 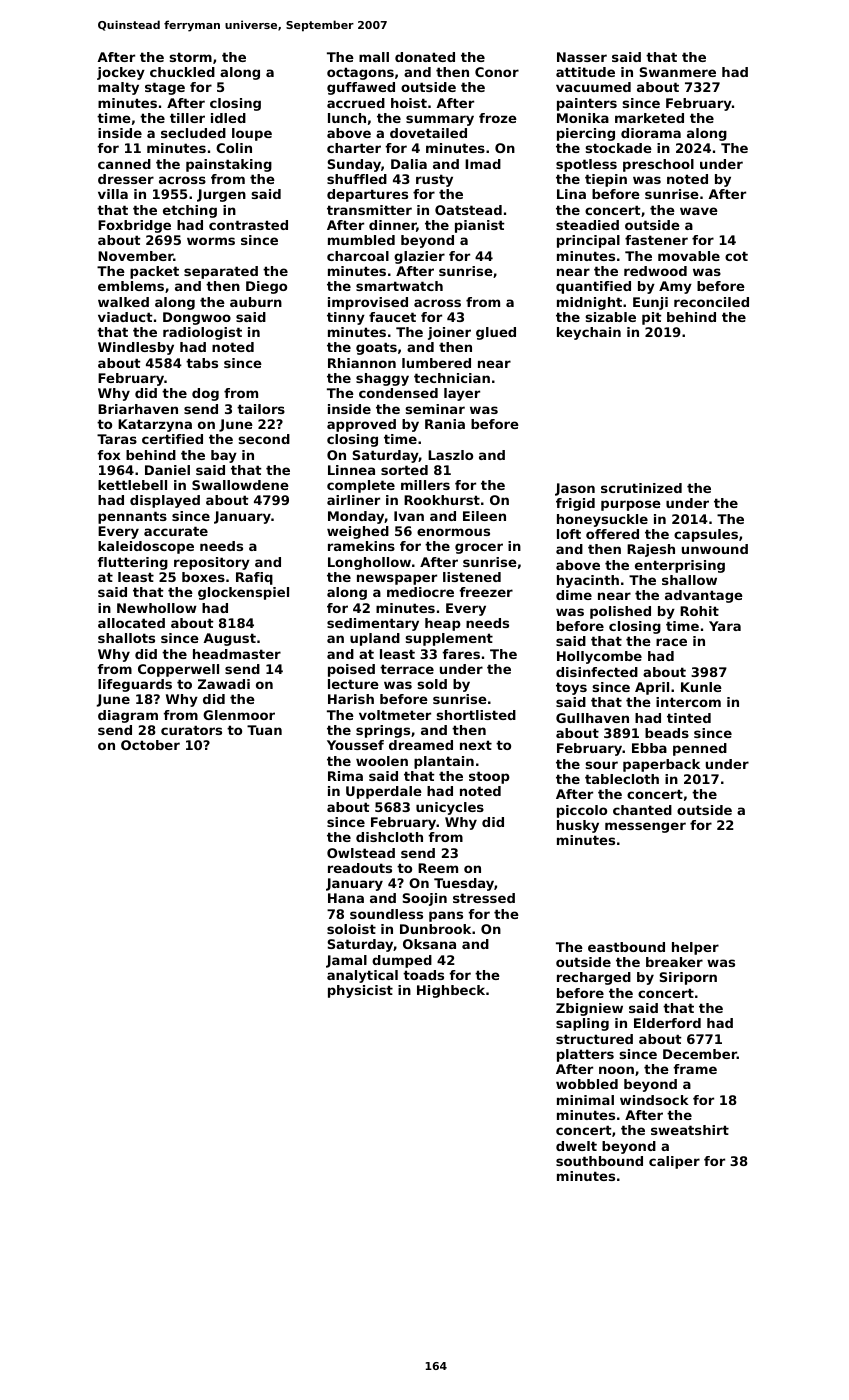 I want to click on Diego, so click(x=266, y=287).
